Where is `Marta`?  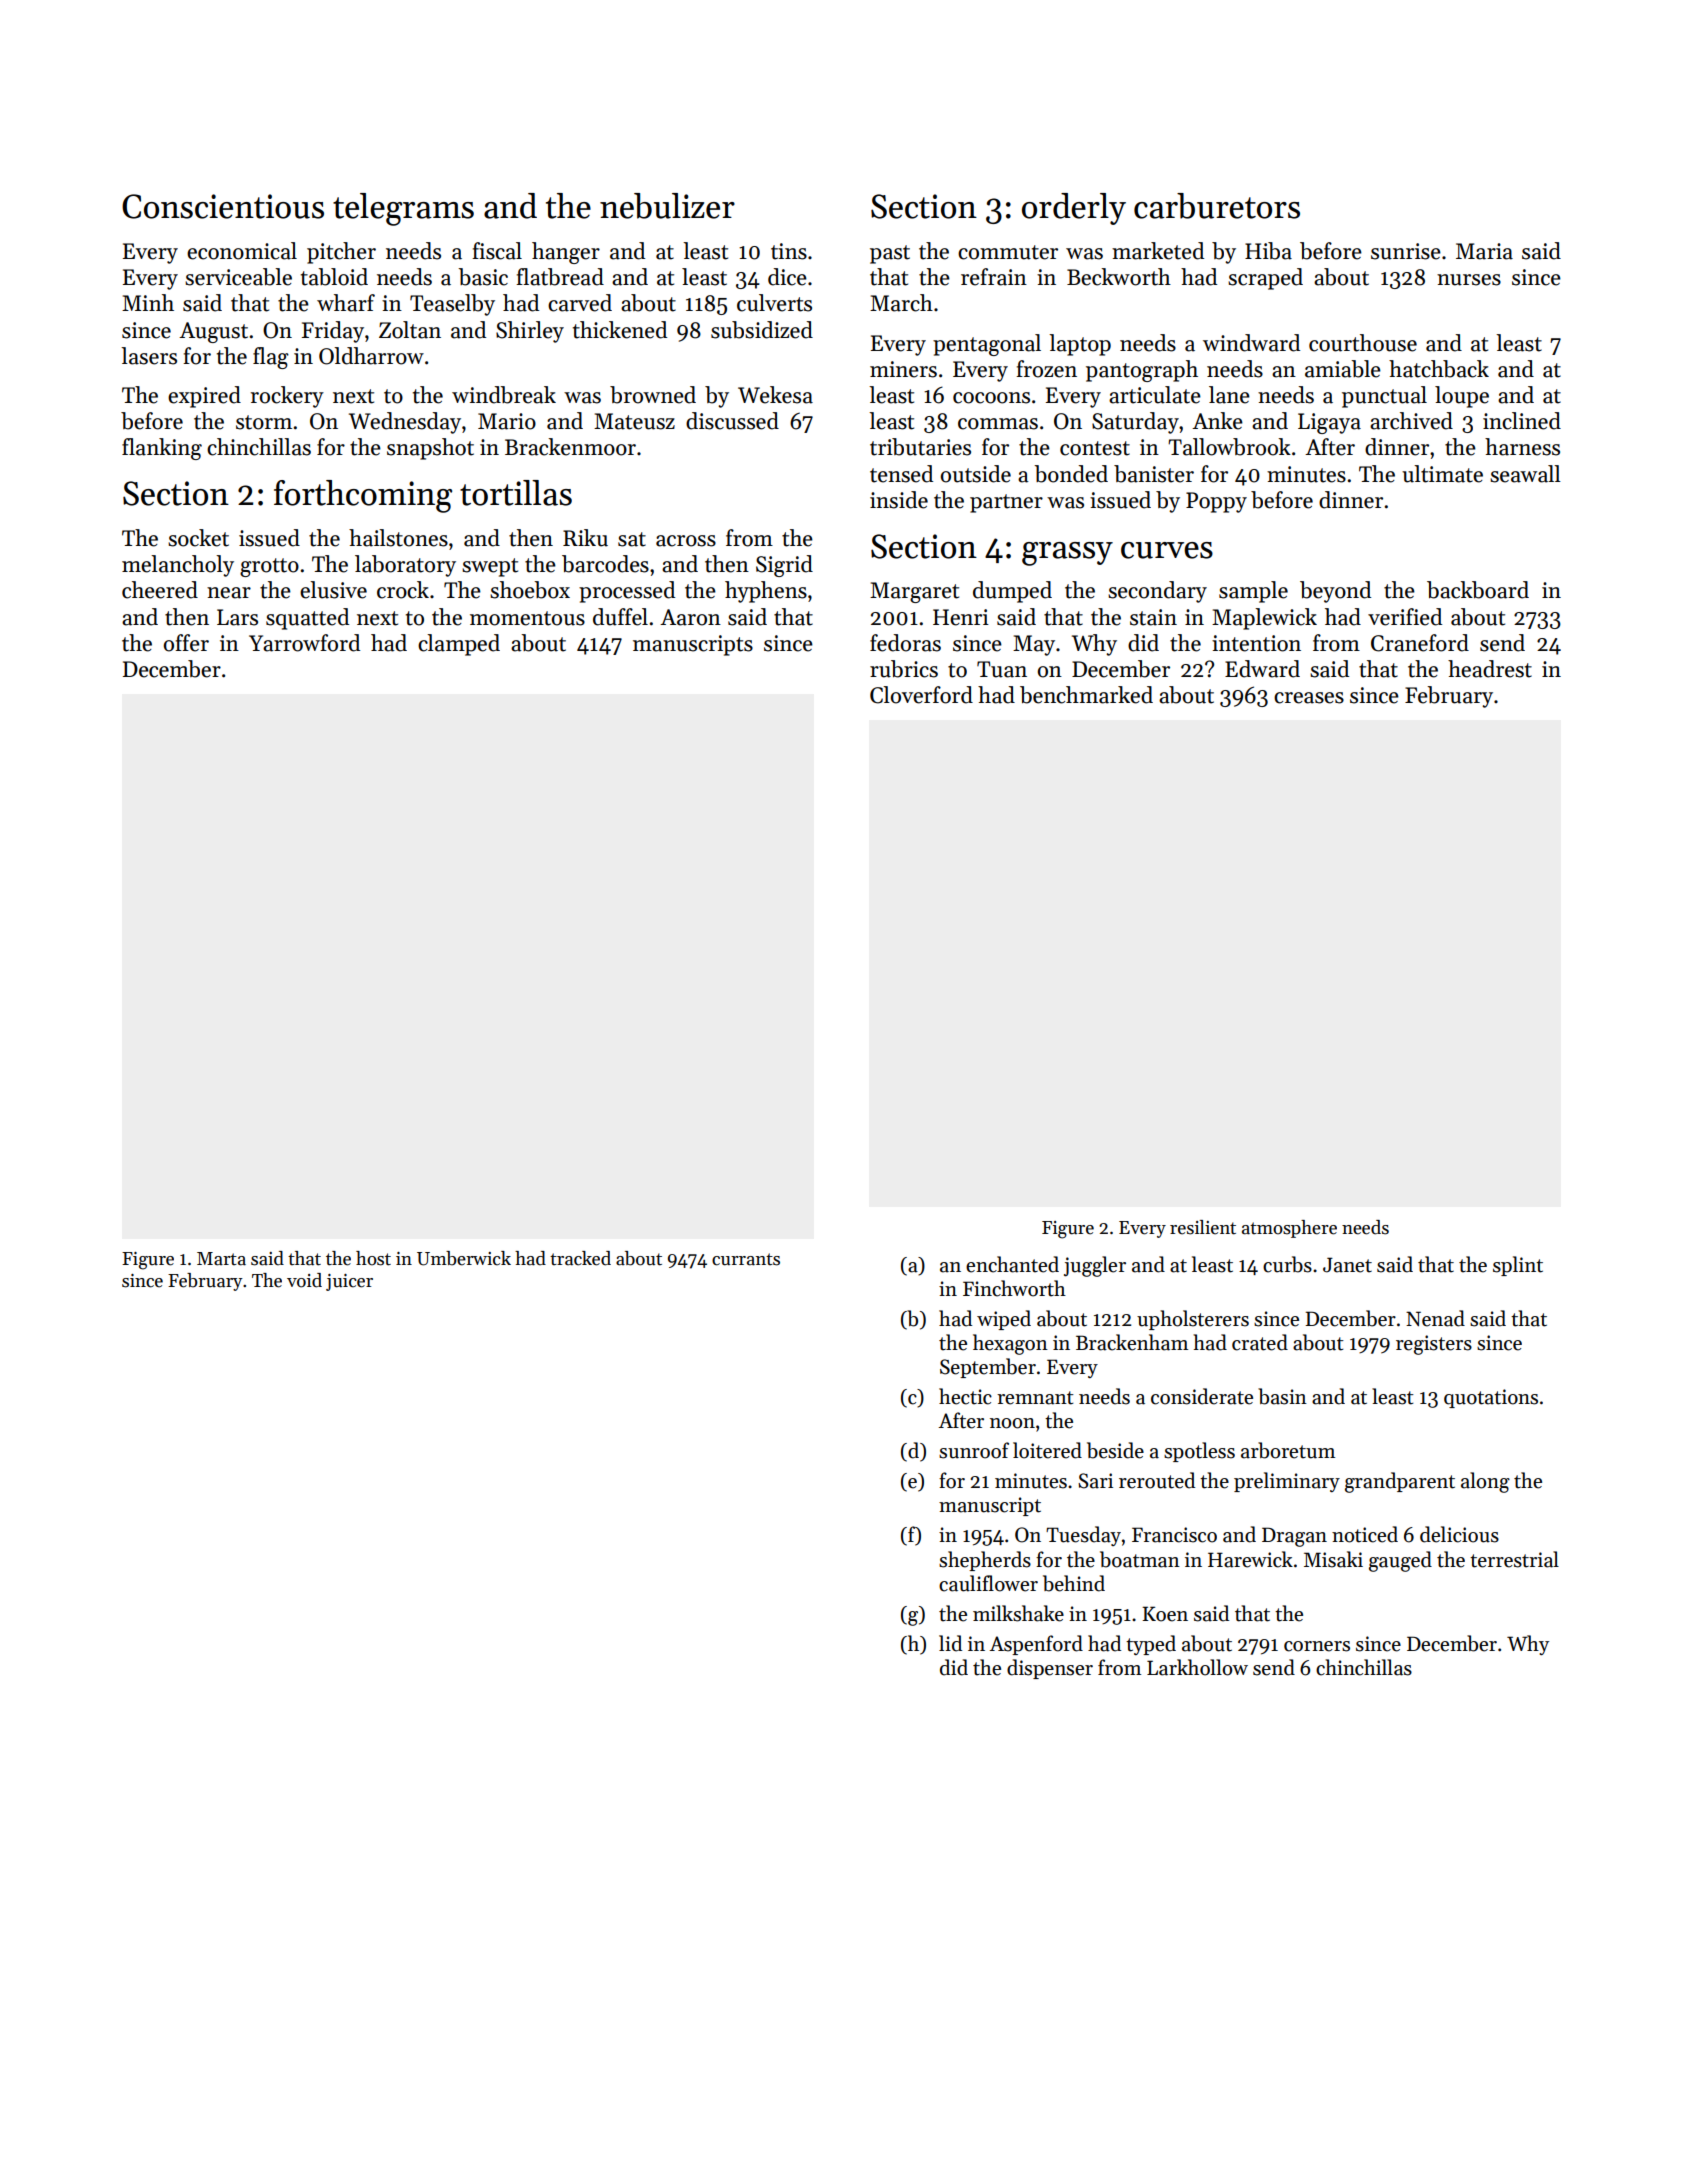
Marta is located at coordinates (221, 1259).
